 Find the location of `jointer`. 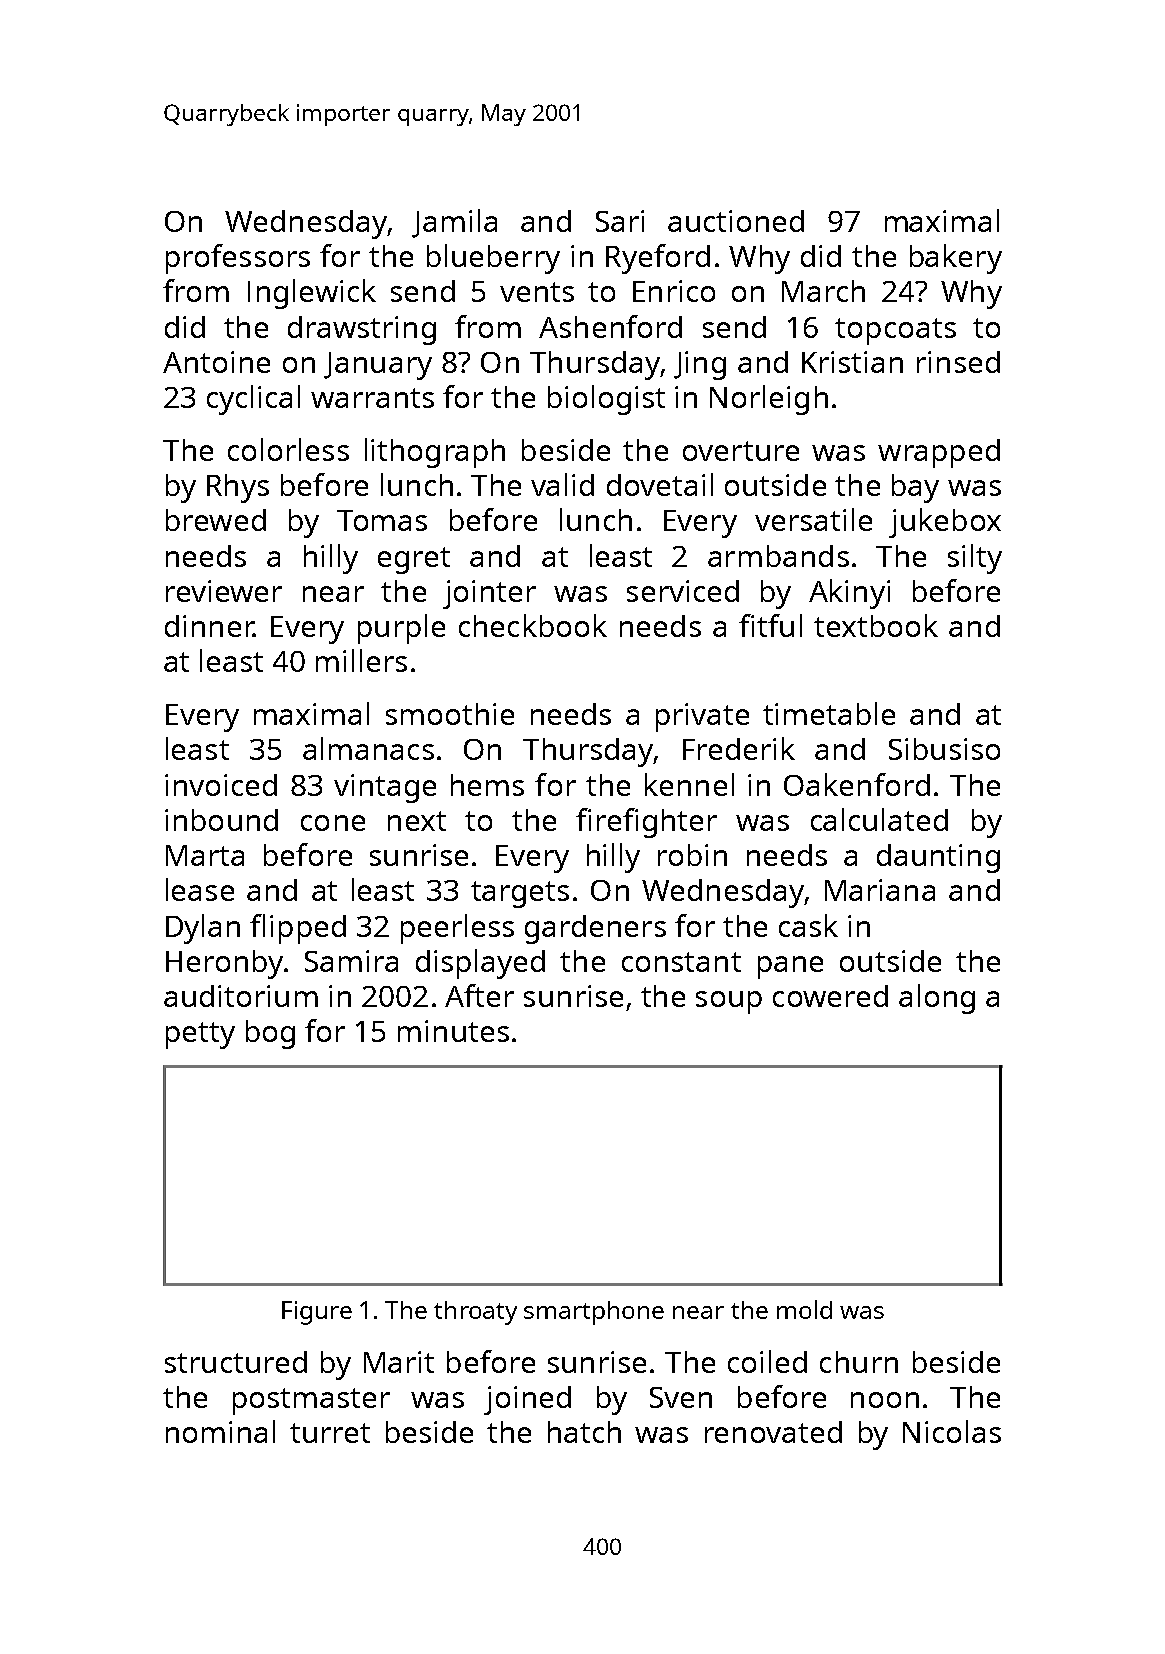

jointer is located at coordinates (489, 594).
